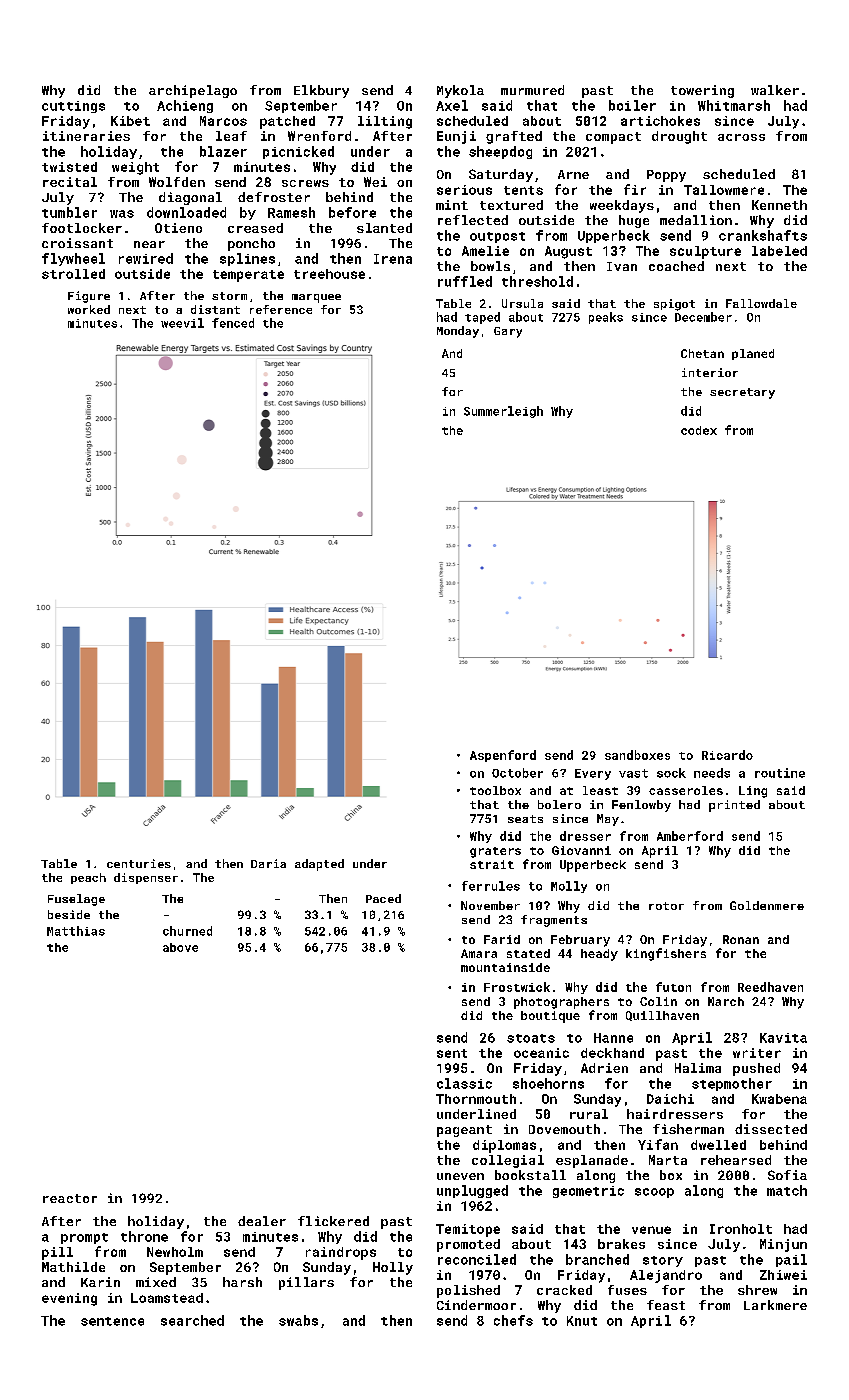 The height and width of the document is (1400, 849). Describe the element at coordinates (69, 914) in the document. I see `beside` at that location.
